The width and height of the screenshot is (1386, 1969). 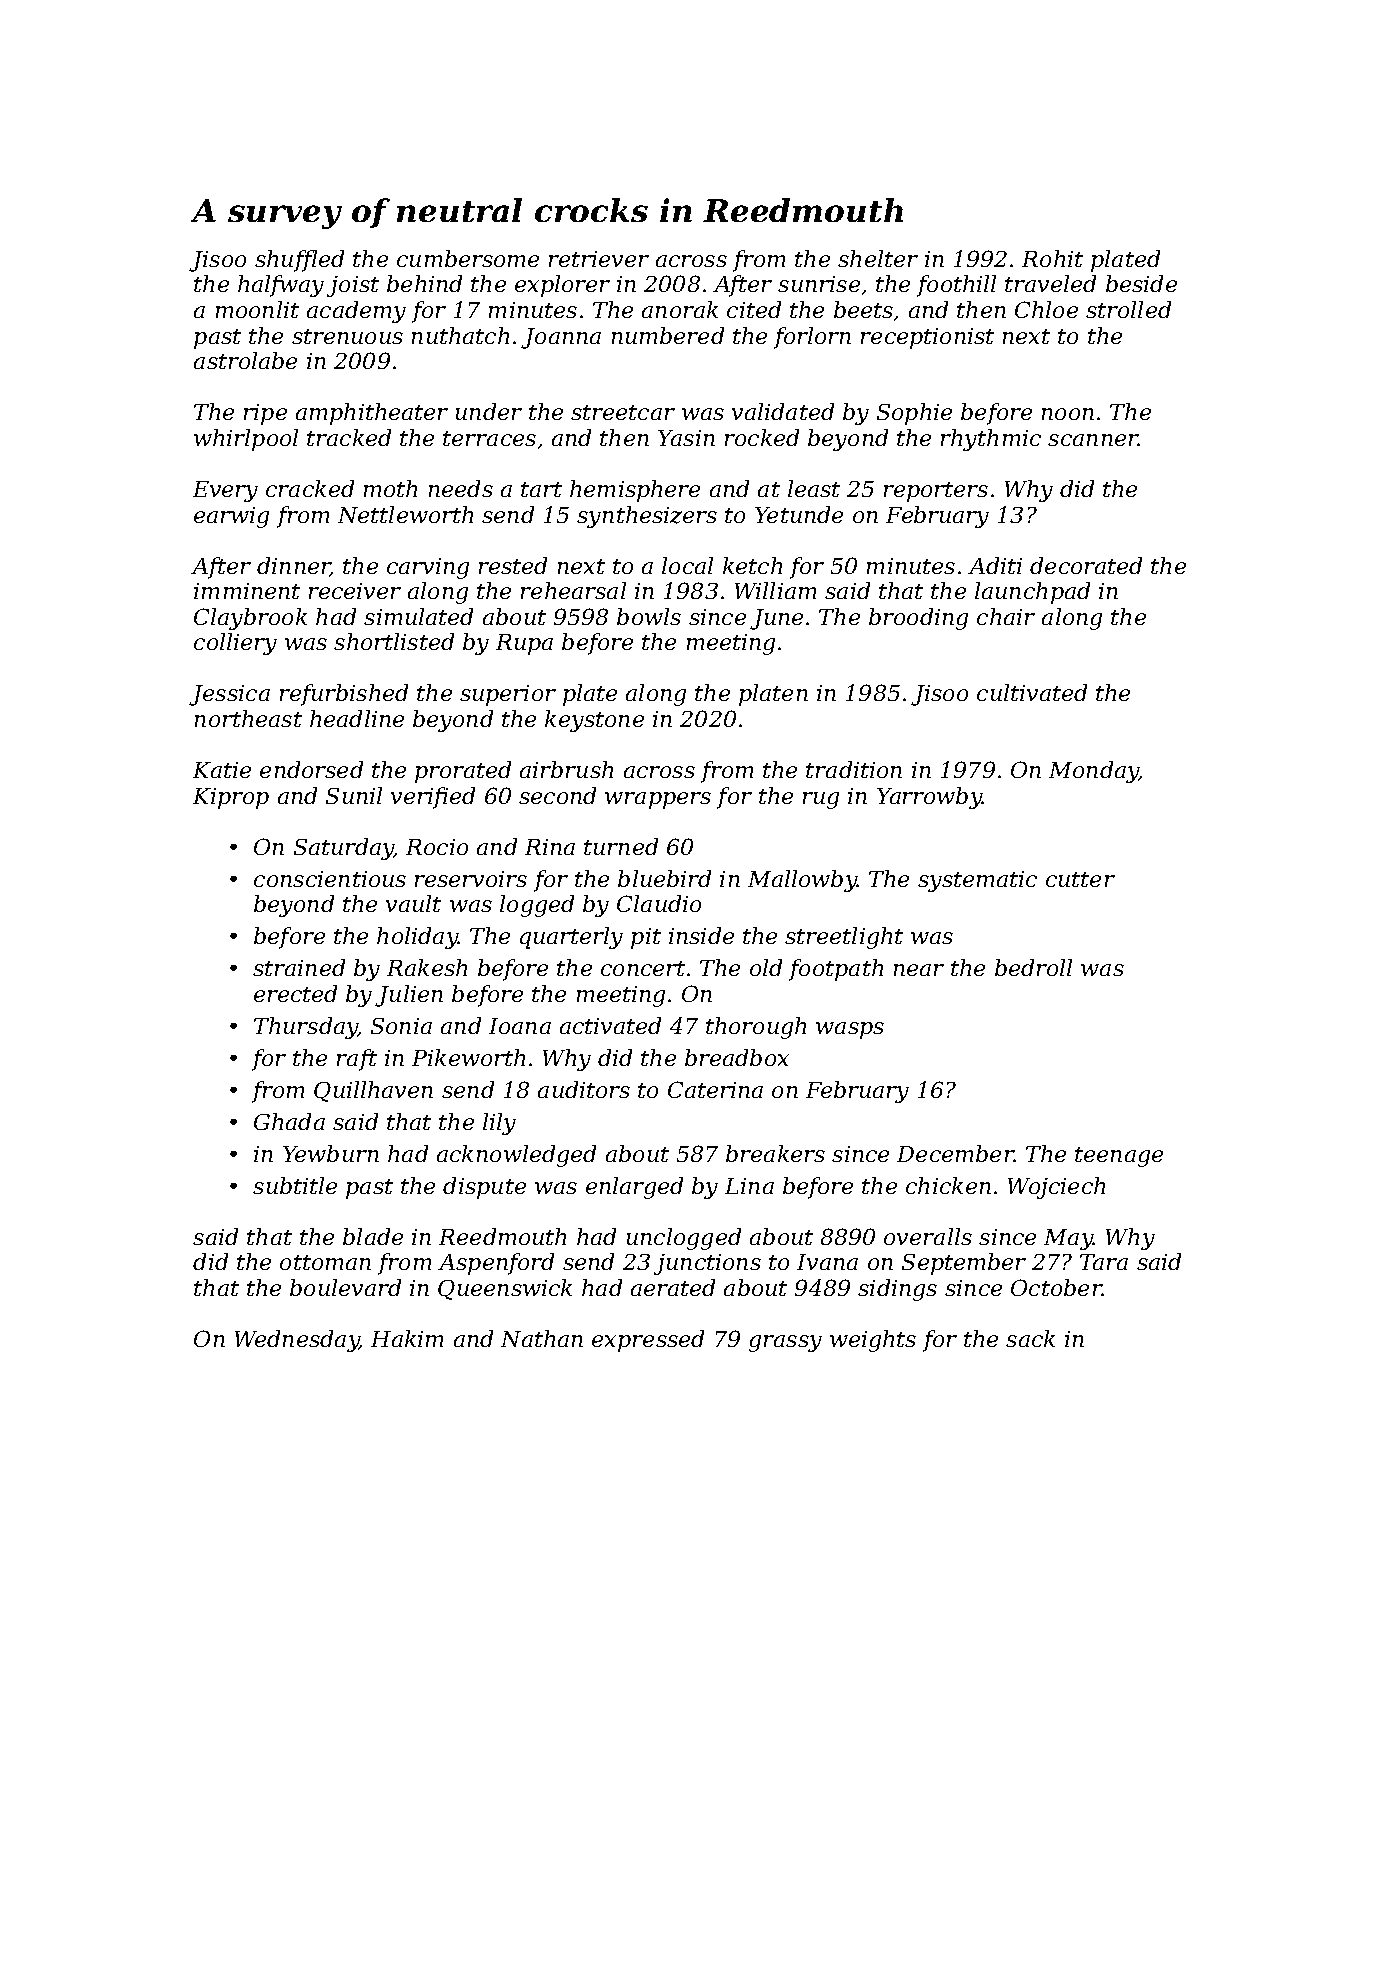 I want to click on Wednesday, so click(x=297, y=1341).
